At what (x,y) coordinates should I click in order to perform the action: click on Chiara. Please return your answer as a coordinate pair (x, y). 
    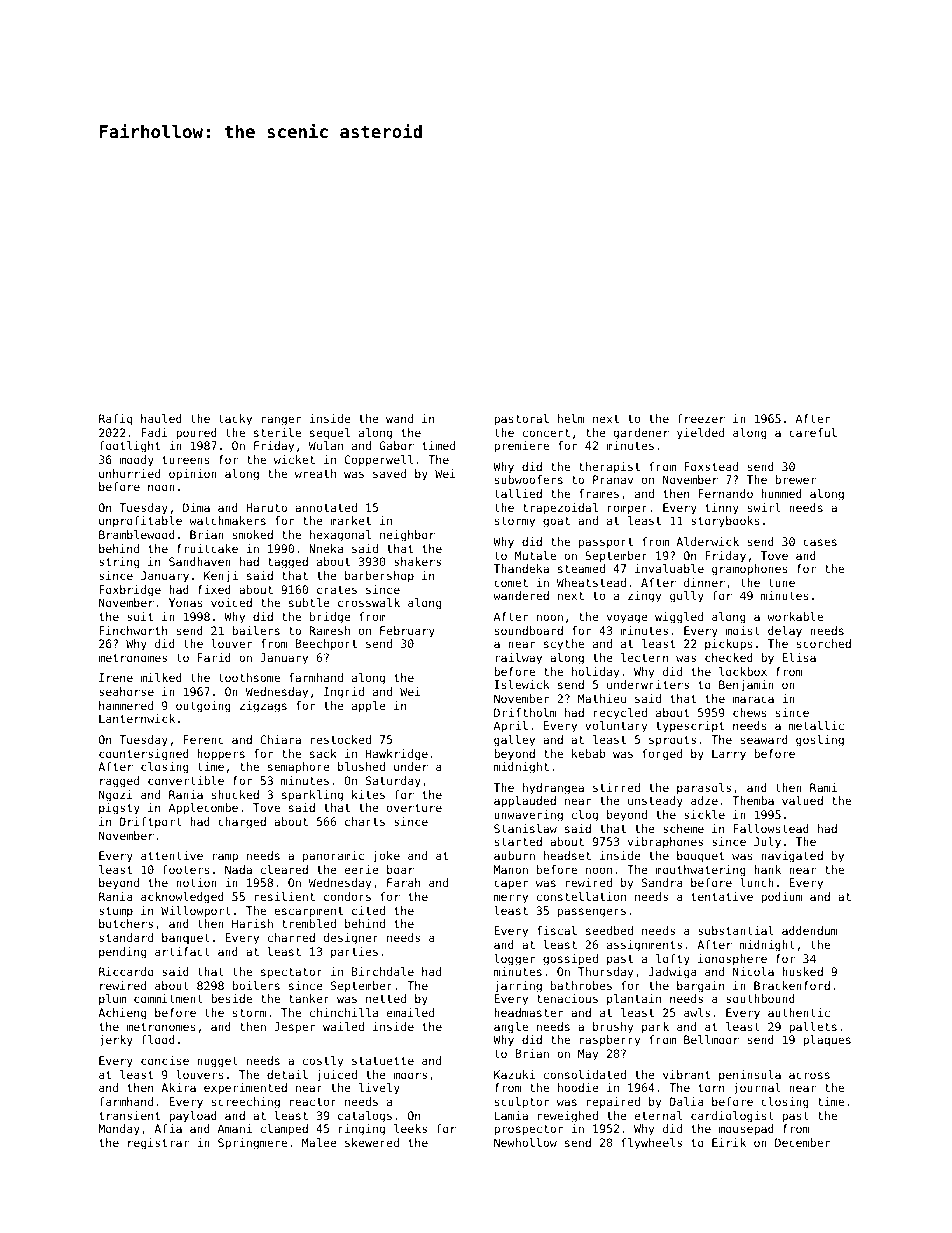
    Looking at the image, I should click on (280, 739).
